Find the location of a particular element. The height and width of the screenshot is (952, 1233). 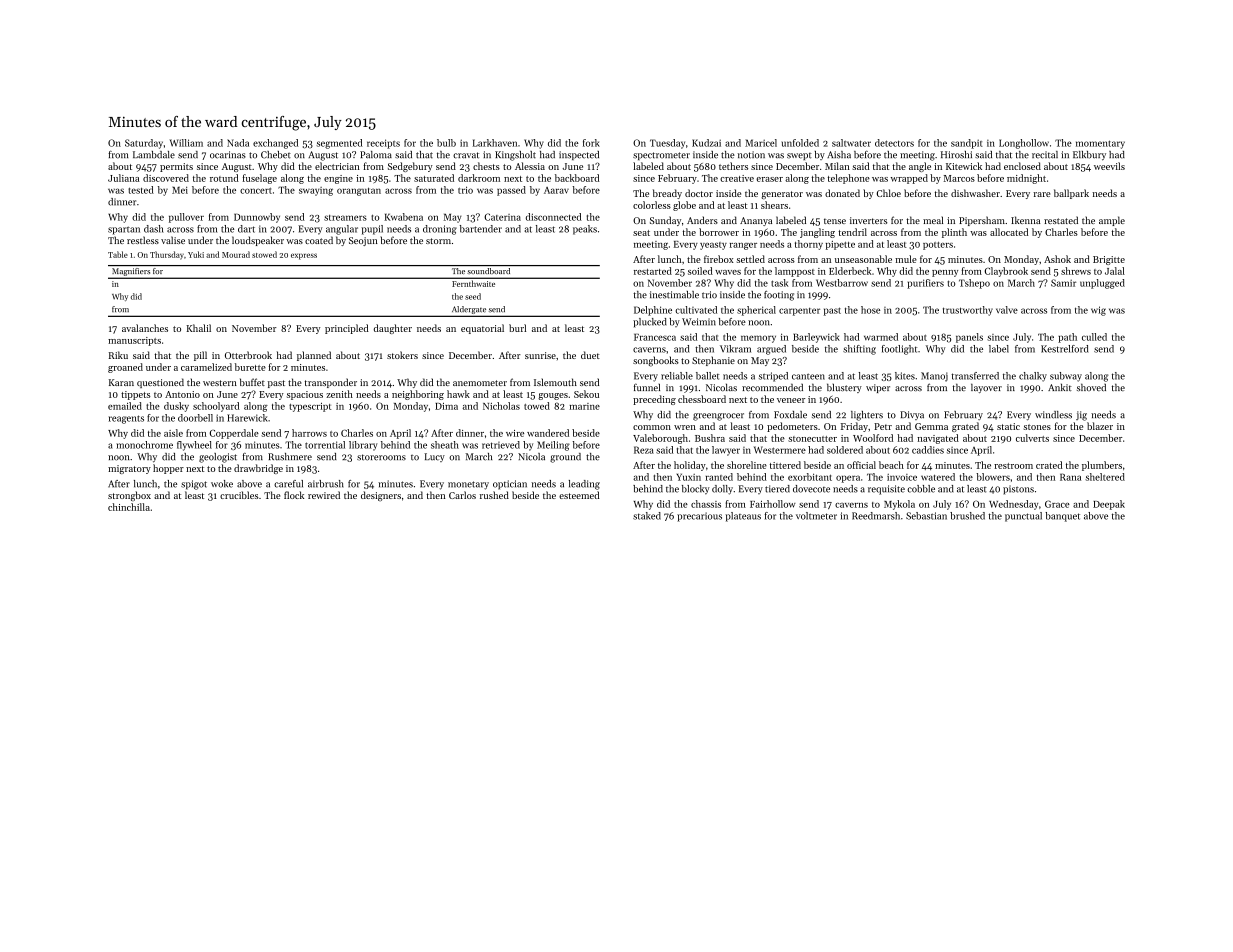

Saturday is located at coordinates (144, 144).
